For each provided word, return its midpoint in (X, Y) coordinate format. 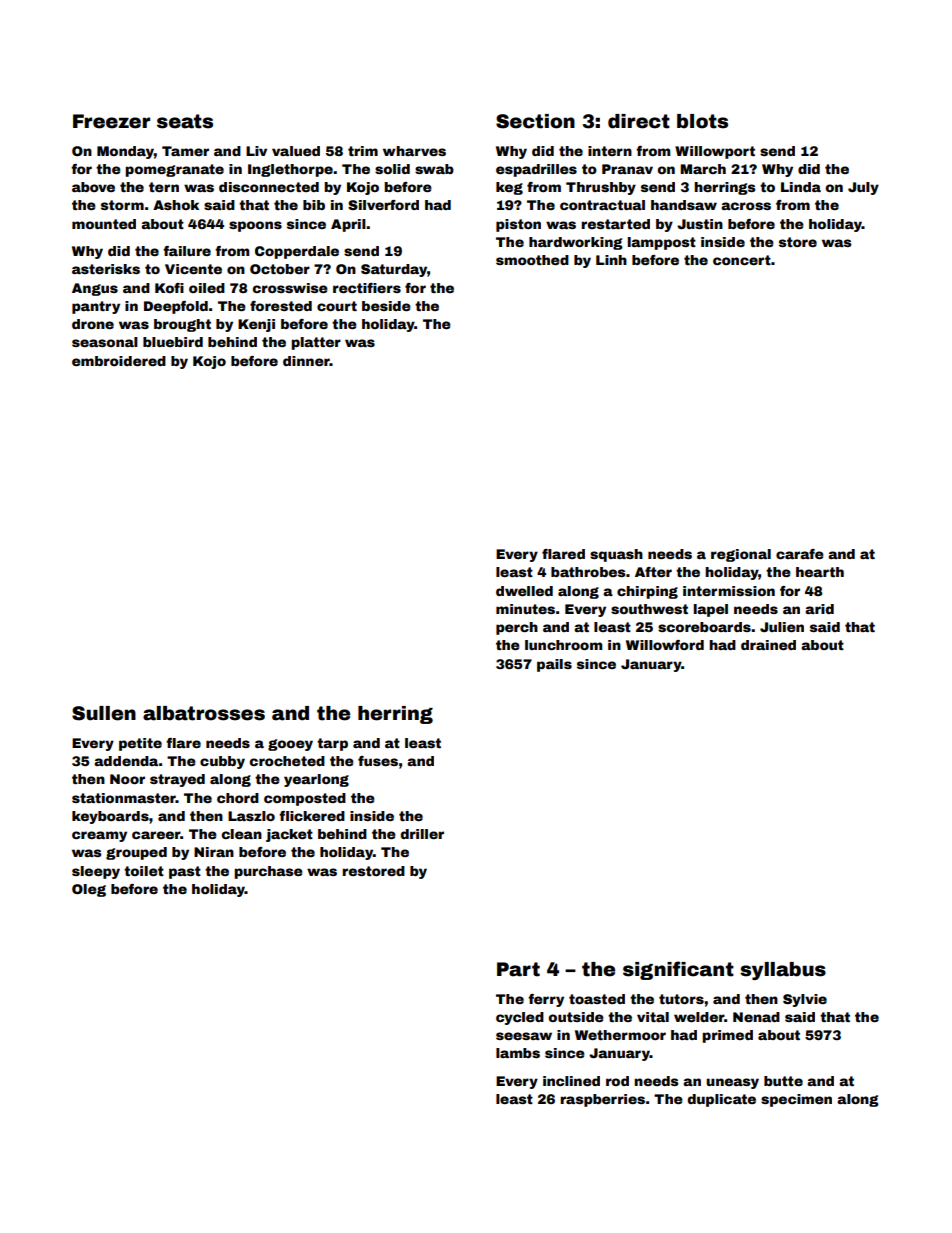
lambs (518, 1053)
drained (768, 645)
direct (639, 121)
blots (702, 121)
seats (185, 121)
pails (554, 665)
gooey (290, 745)
